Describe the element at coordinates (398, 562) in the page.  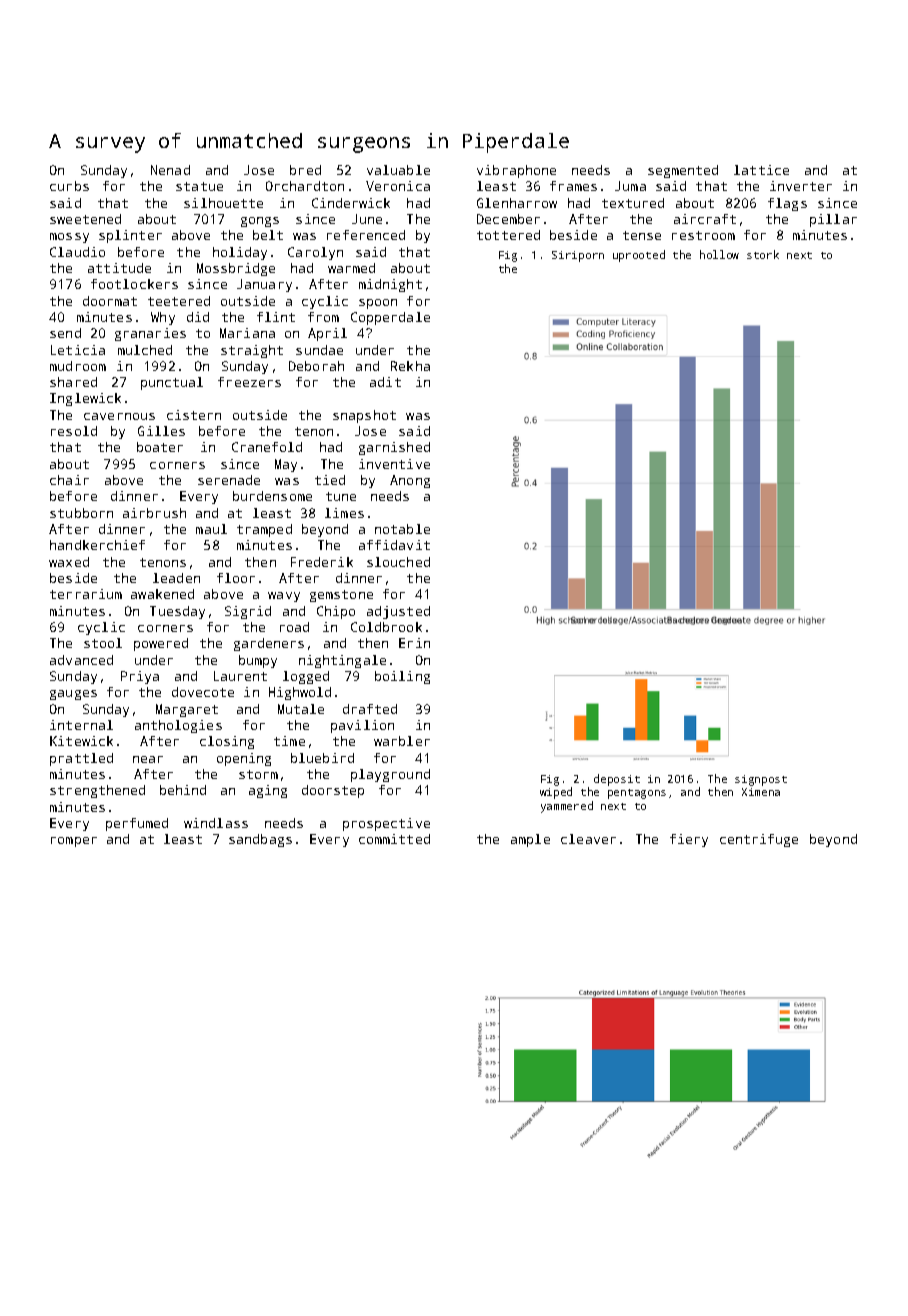
I see `slouched` at that location.
